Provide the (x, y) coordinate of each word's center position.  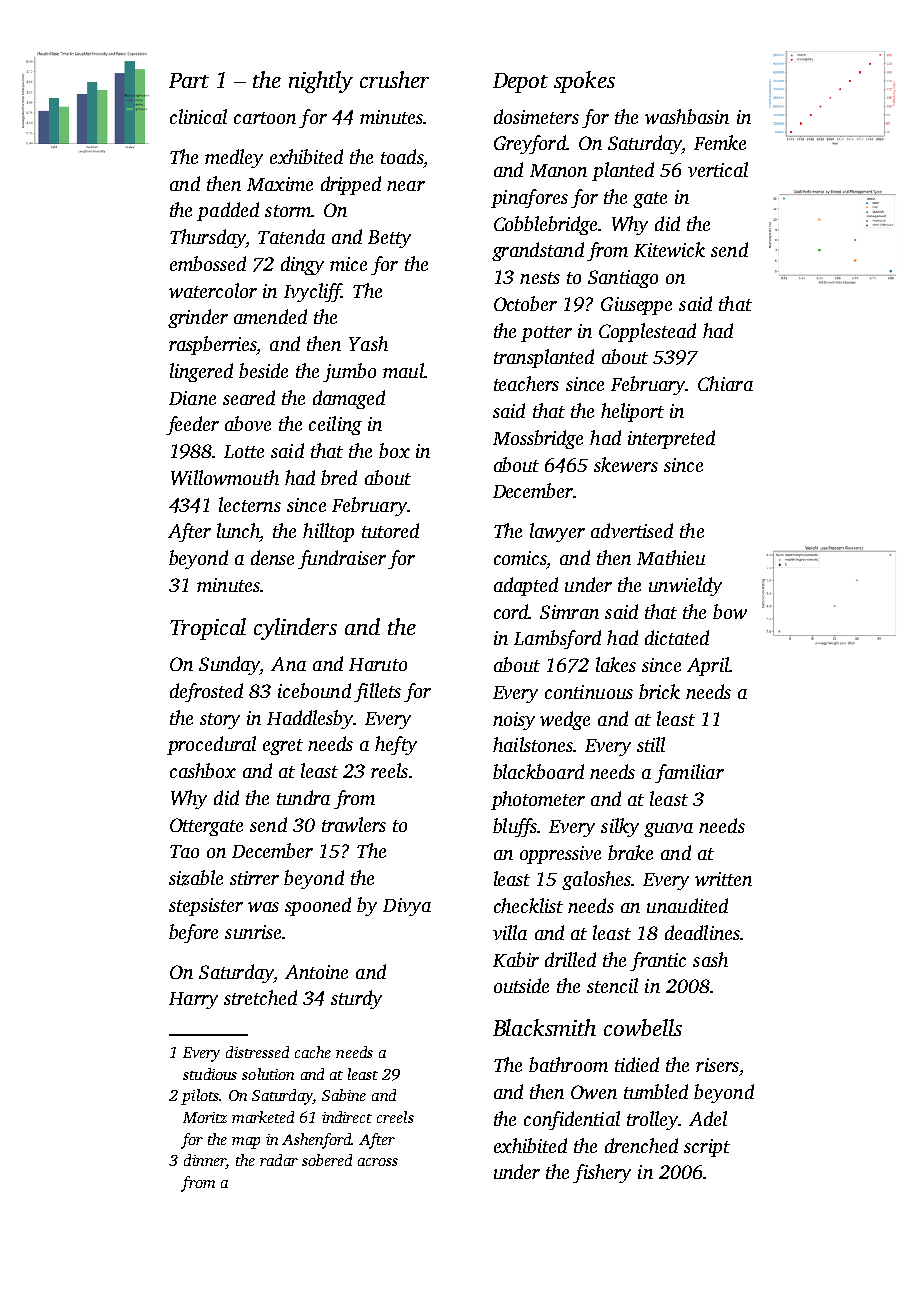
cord (511, 611)
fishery (602, 1173)
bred (339, 477)
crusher (394, 79)
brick (659, 691)
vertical (718, 169)
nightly (321, 82)
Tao (184, 851)
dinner (205, 1161)
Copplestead (647, 332)
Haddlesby (310, 719)
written (723, 879)
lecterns (250, 504)
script (707, 1148)
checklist (528, 905)
